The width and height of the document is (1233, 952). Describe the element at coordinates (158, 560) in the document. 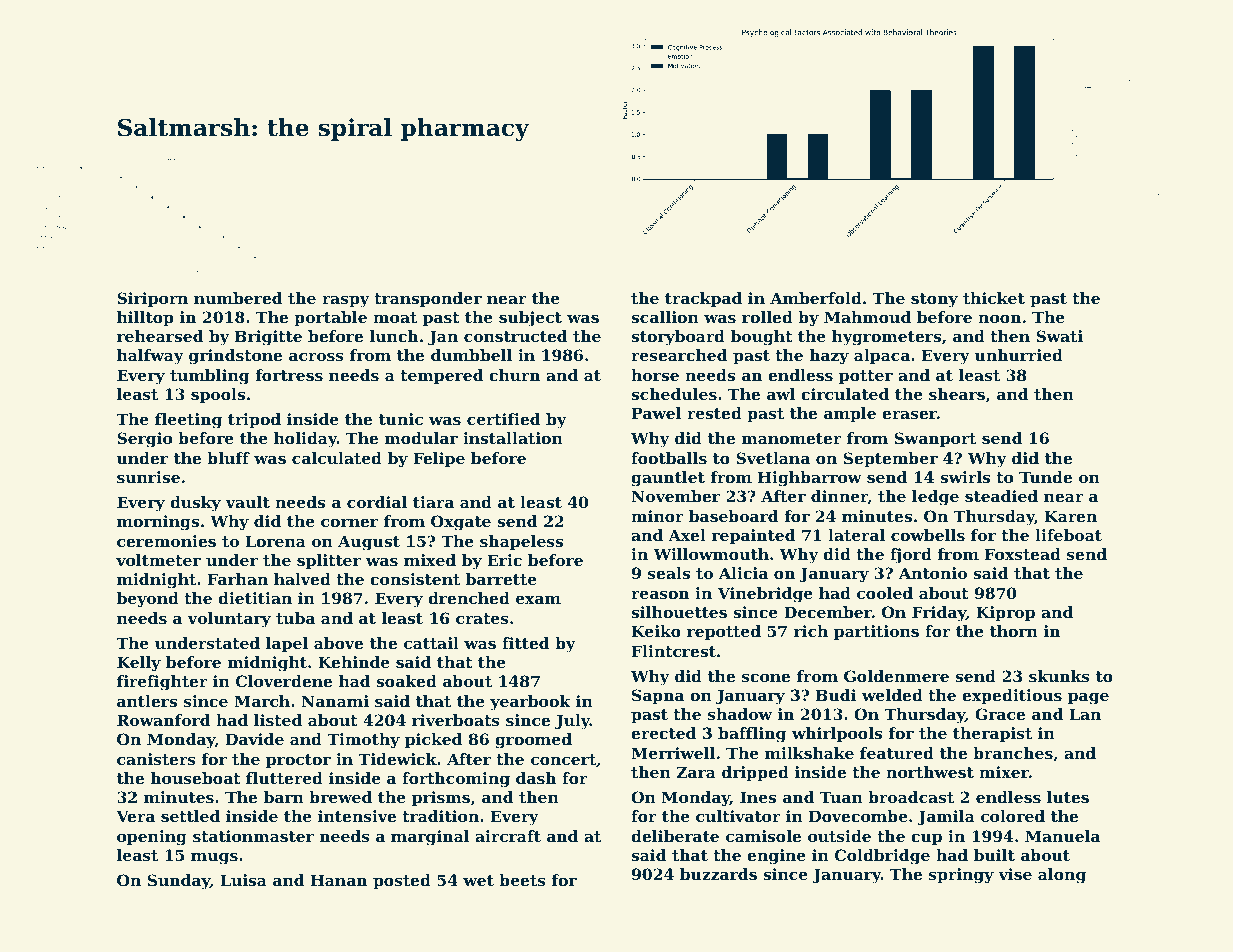

I see `voltmeter` at that location.
